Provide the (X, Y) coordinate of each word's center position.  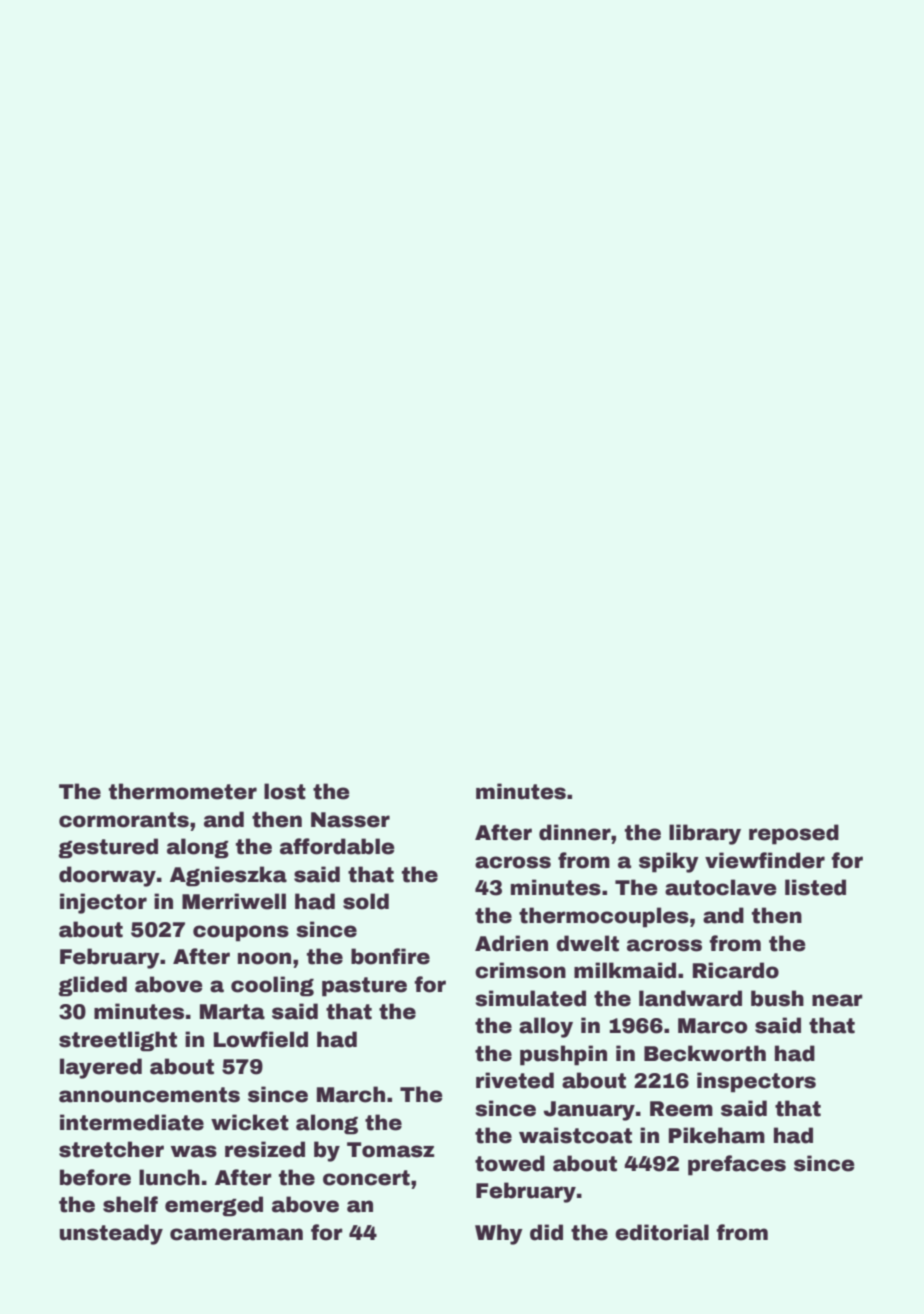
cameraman (236, 1234)
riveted (515, 1080)
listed (815, 887)
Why (499, 1234)
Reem (681, 1109)
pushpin (563, 1055)
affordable (337, 846)
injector (103, 903)
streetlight (118, 1041)
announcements (149, 1095)
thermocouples (604, 917)
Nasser (350, 820)
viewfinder (765, 860)
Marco (712, 1026)
